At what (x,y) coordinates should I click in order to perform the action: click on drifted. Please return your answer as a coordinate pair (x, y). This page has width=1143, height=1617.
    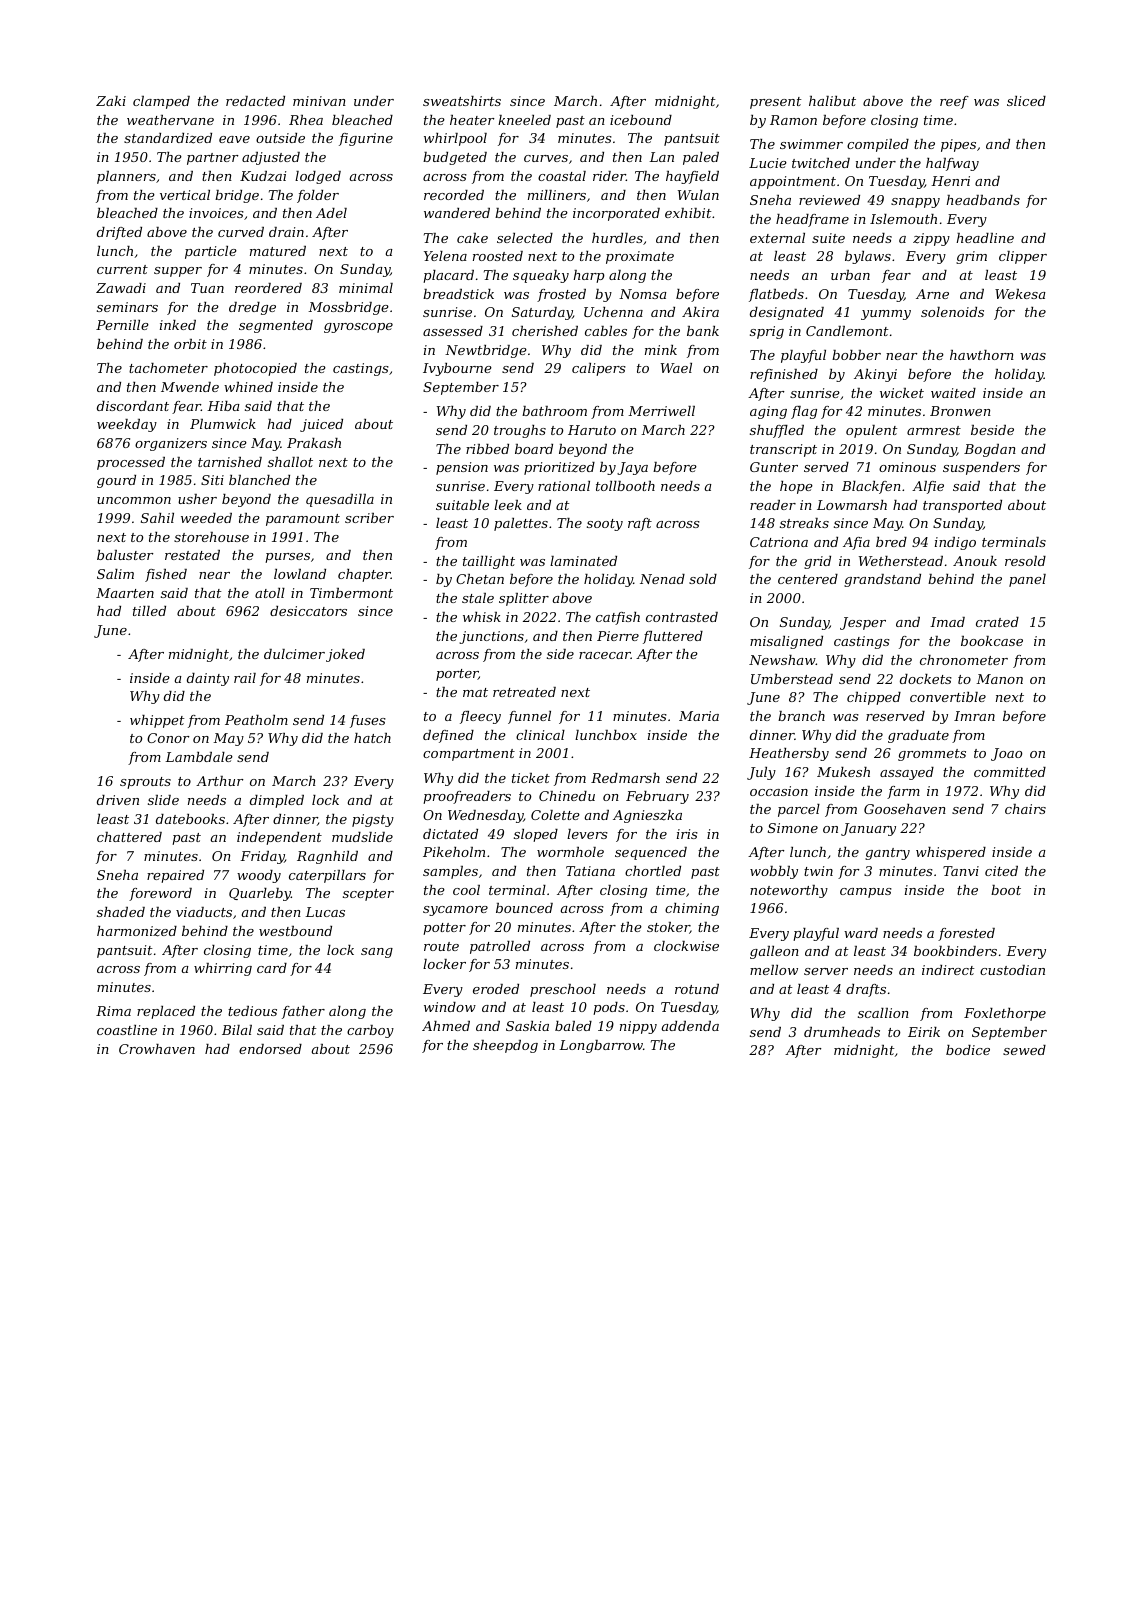
    Looking at the image, I should click on (119, 233).
